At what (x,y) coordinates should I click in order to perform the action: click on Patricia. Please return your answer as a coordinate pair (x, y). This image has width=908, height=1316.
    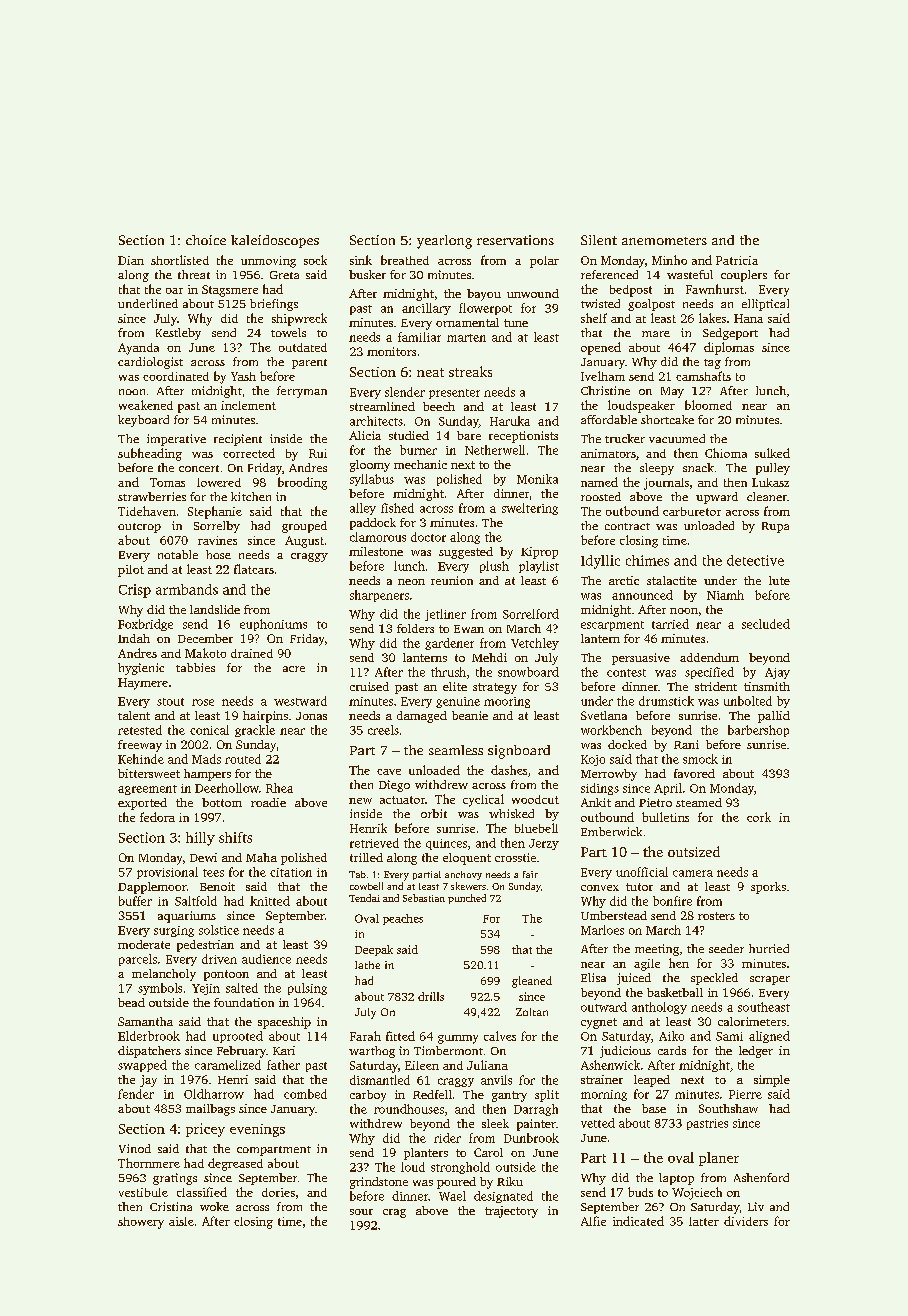
    Looking at the image, I should click on (737, 260).
